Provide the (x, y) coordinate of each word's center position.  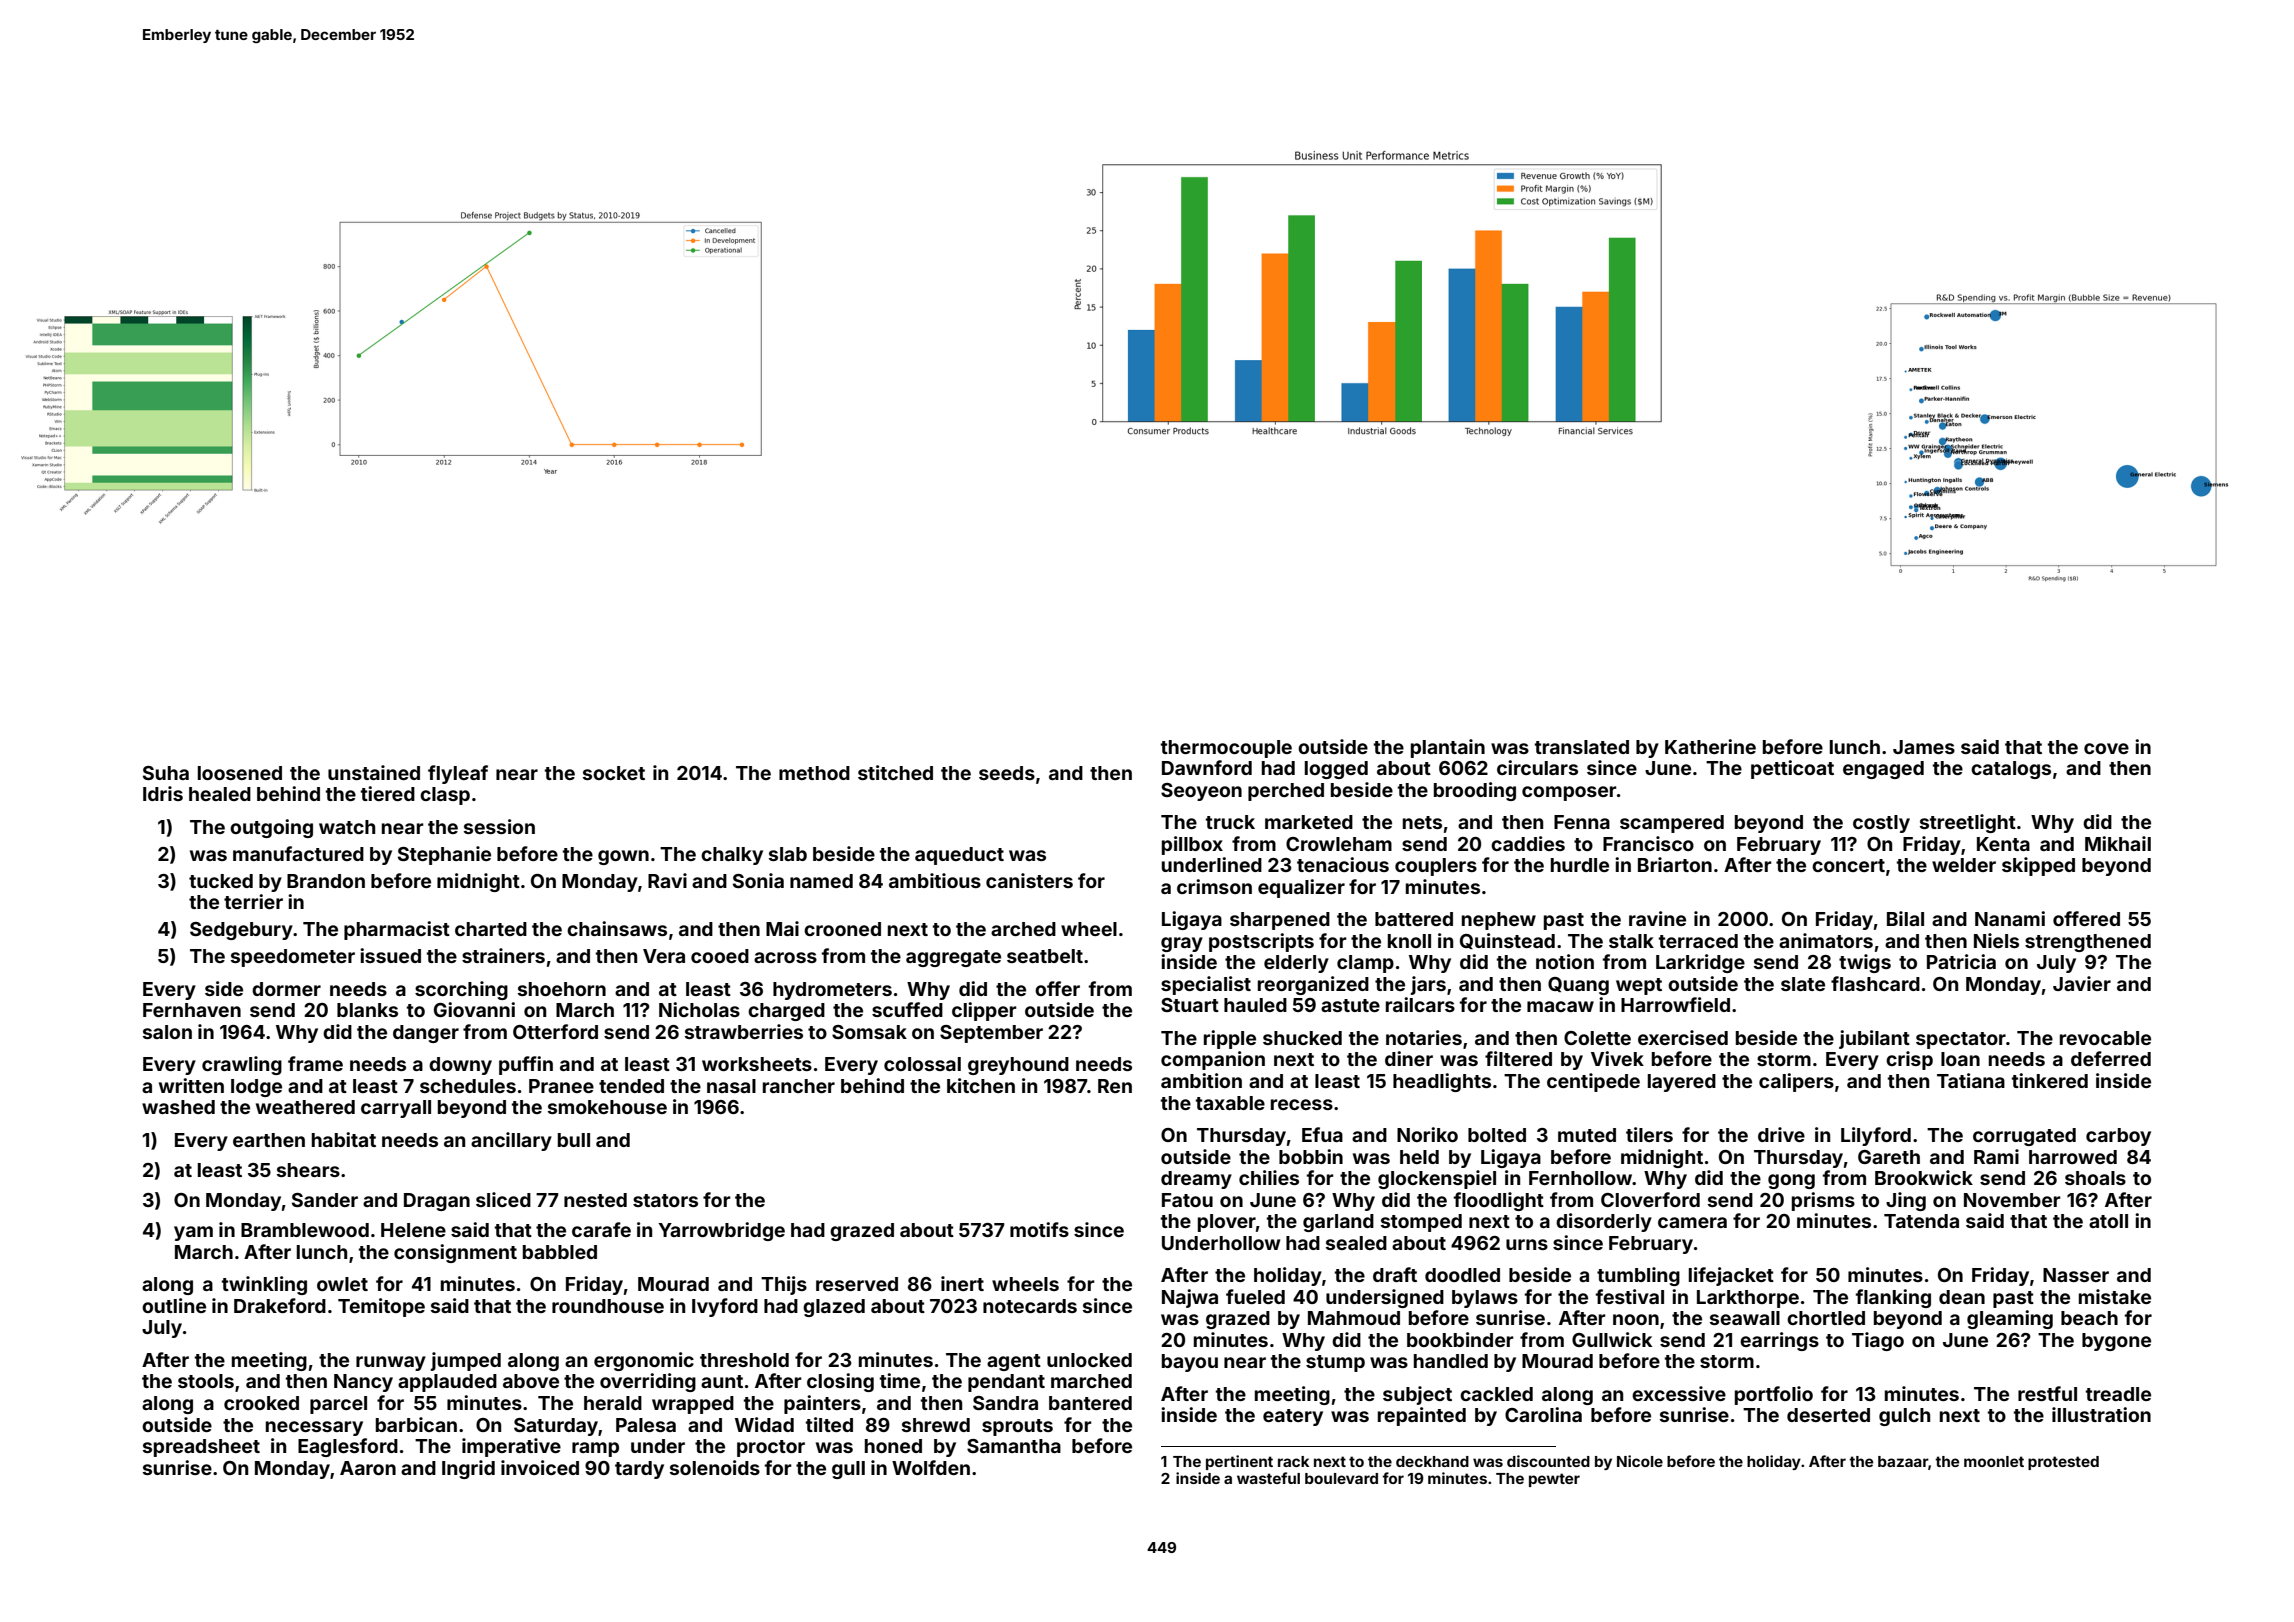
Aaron (368, 1468)
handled (1451, 1361)
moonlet (1994, 1461)
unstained (374, 772)
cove (2106, 748)
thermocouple (1226, 749)
